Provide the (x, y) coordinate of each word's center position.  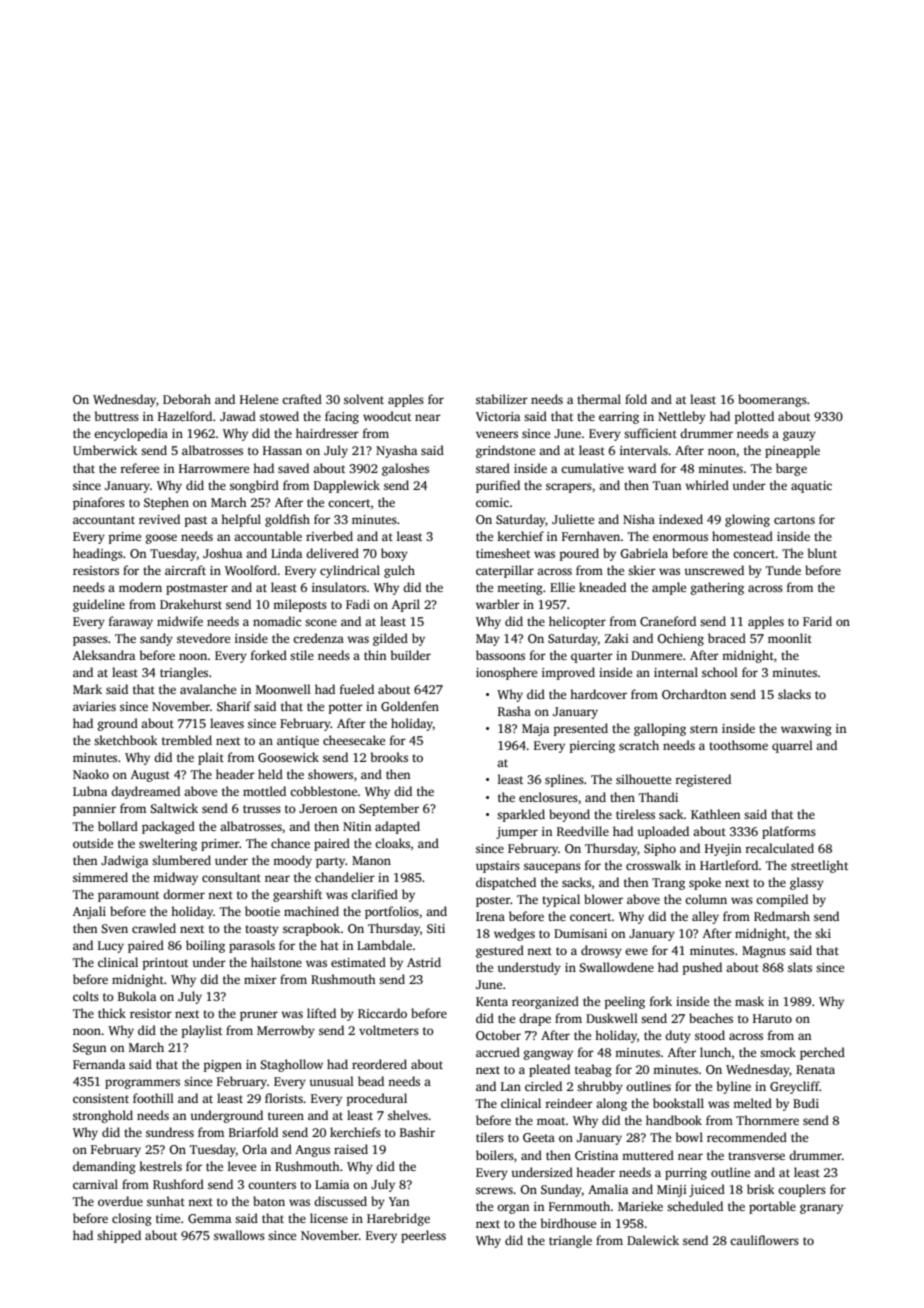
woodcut (387, 416)
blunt (822, 553)
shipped (119, 1236)
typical (561, 900)
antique (298, 742)
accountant (104, 520)
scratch (639, 745)
